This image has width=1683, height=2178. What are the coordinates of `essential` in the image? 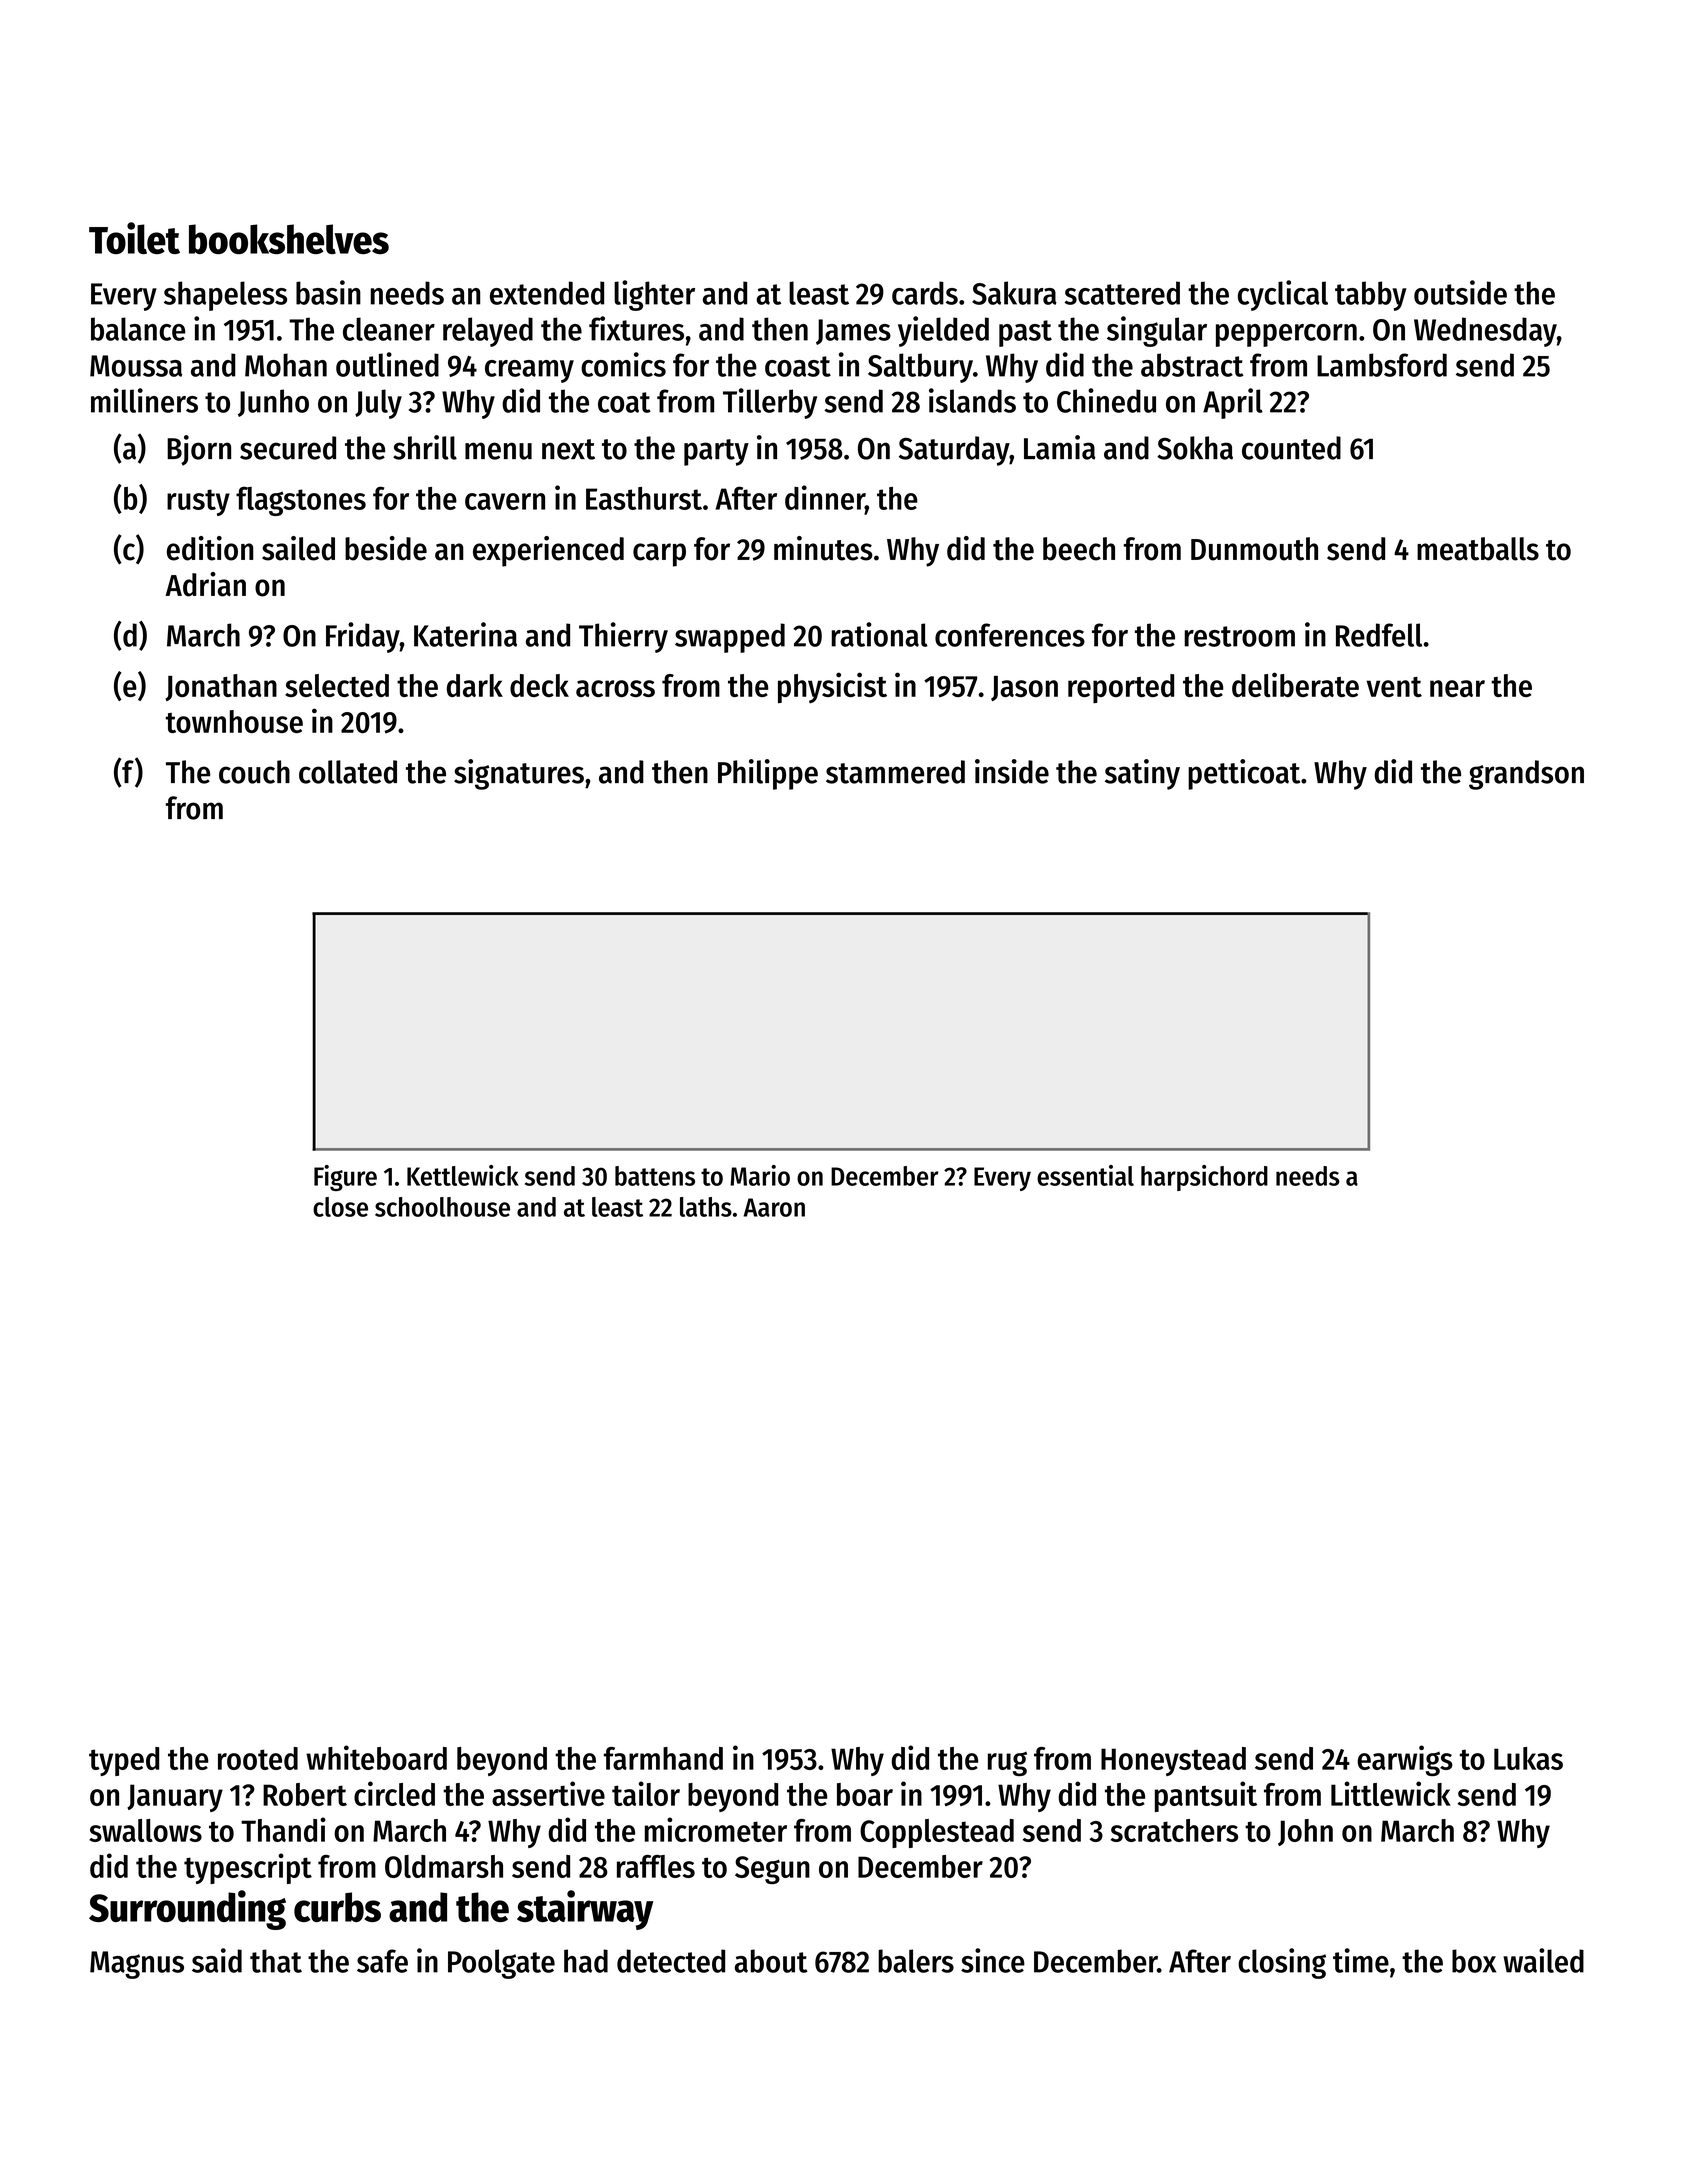 It's located at (1085, 1175).
